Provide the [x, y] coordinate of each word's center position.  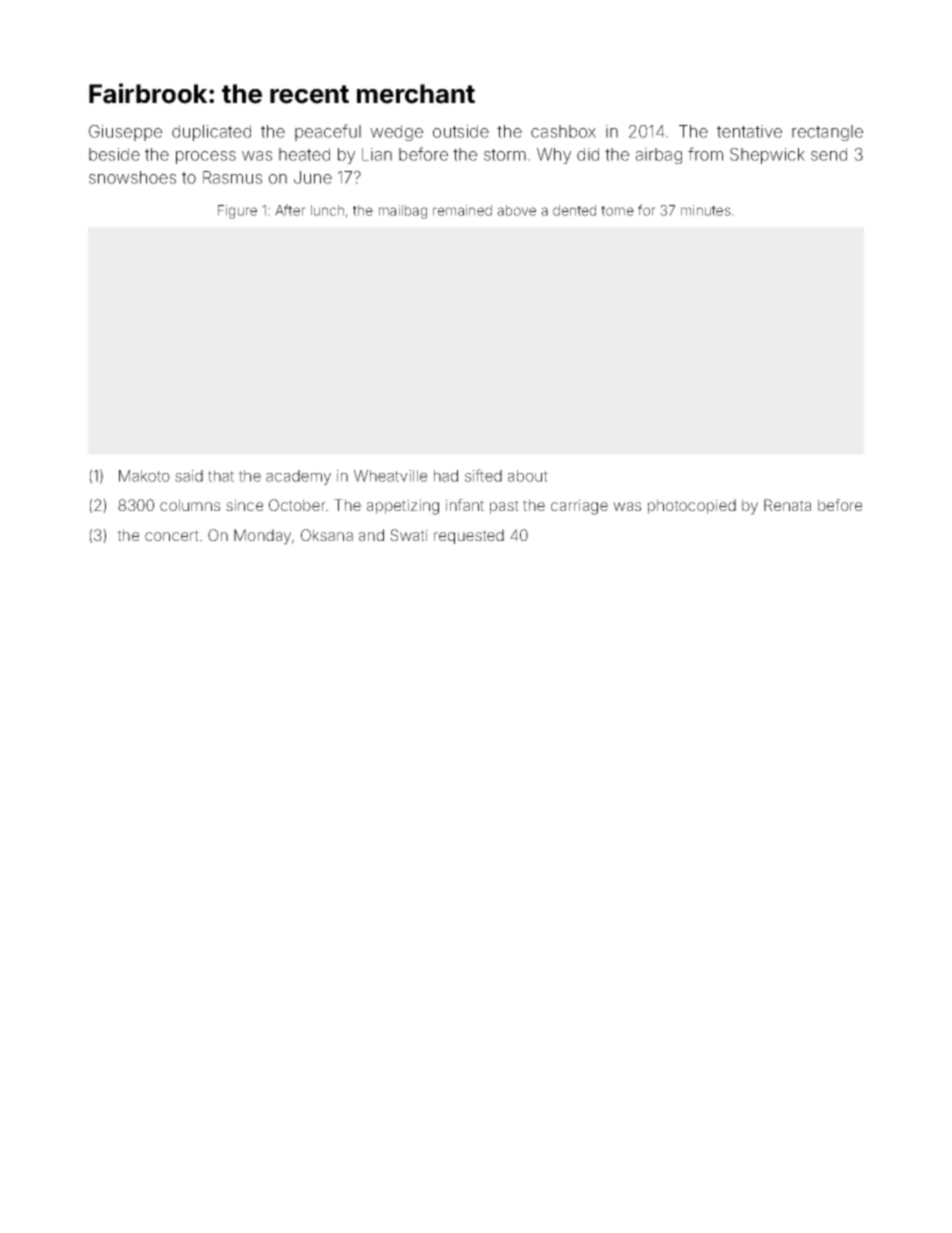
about [528, 476]
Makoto [144, 476]
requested [469, 536]
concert [172, 535]
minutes [706, 210]
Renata [787, 505]
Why [554, 156]
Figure [237, 212]
